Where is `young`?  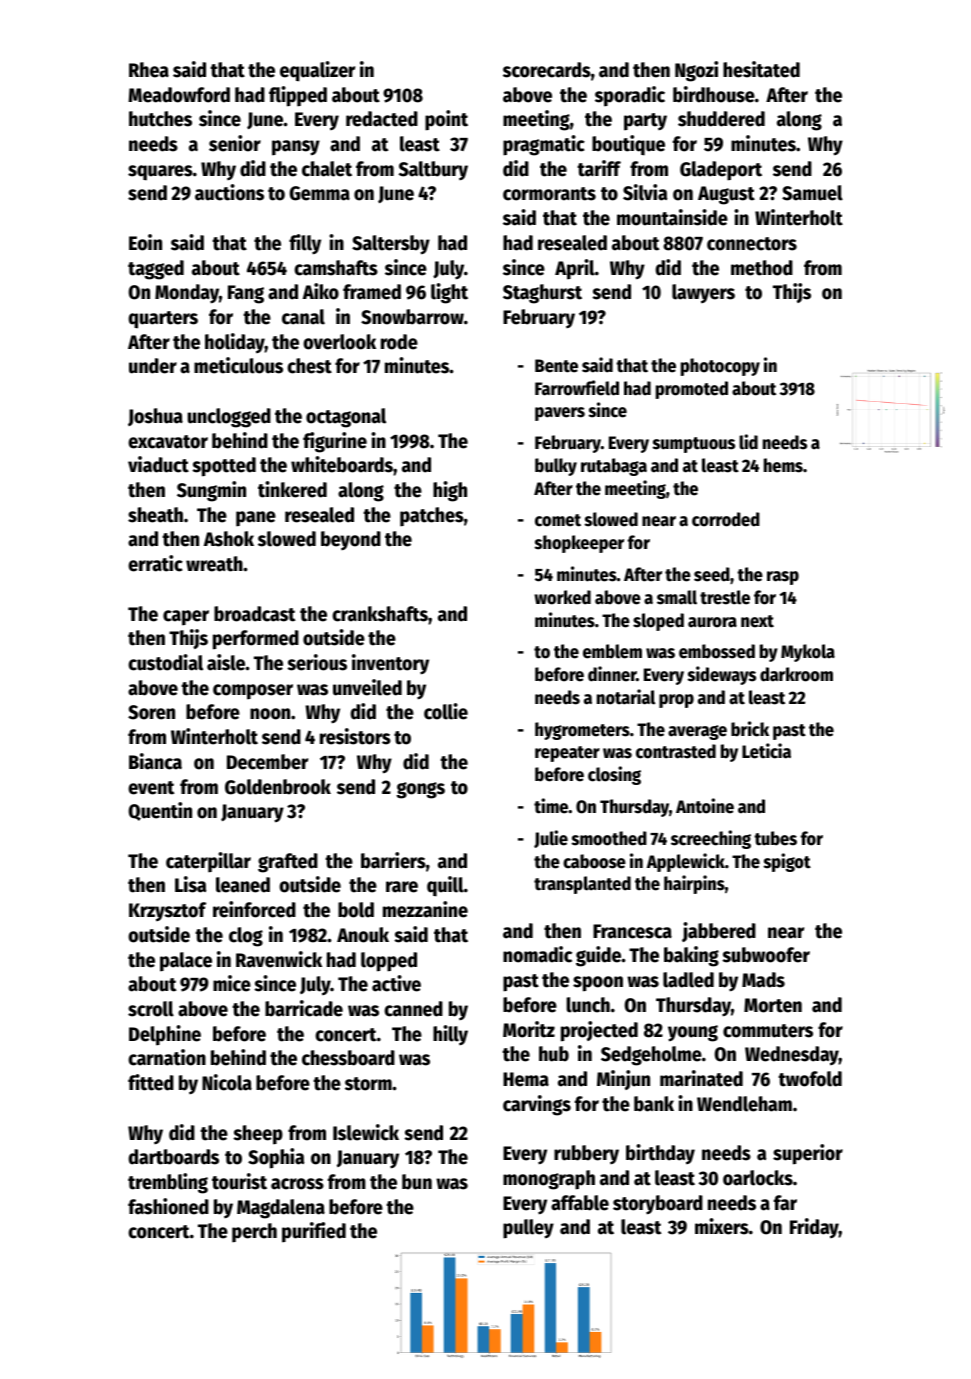
young is located at coordinates (693, 1033).
